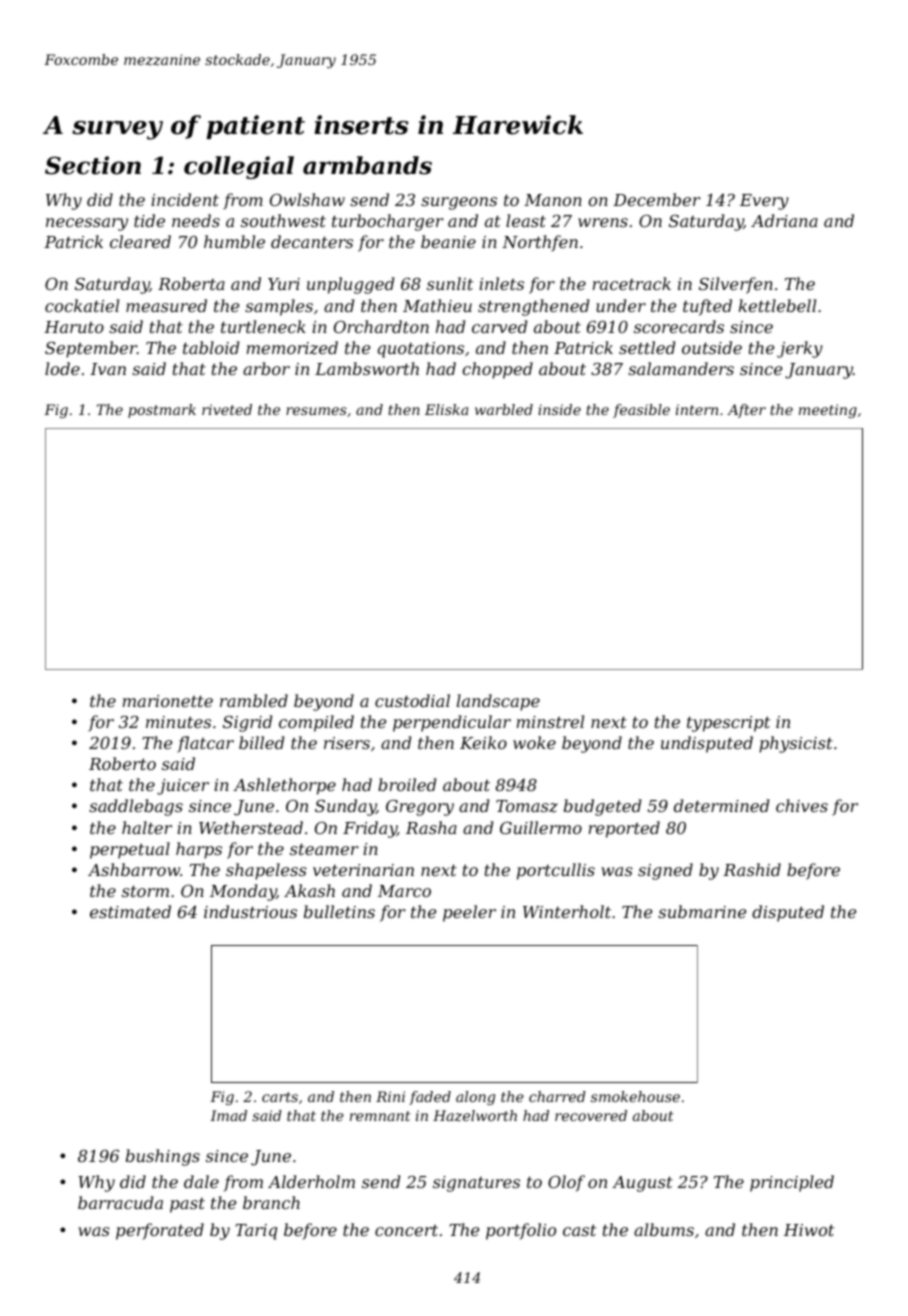 The image size is (908, 1316). Describe the element at coordinates (579, 1230) in the image. I see `cast` at that location.
